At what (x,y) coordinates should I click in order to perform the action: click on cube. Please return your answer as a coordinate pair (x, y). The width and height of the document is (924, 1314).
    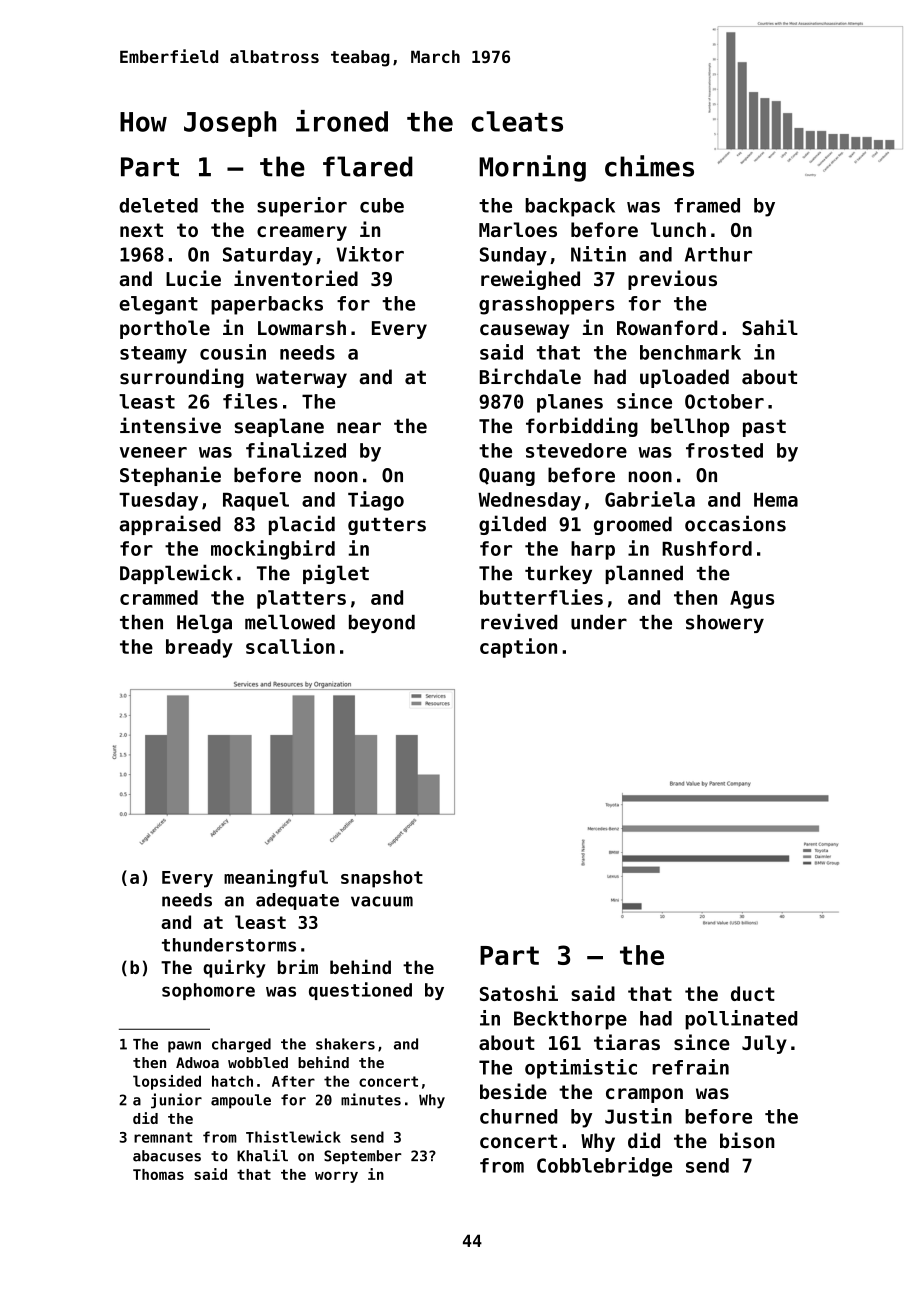
    Looking at the image, I should click on (382, 205).
